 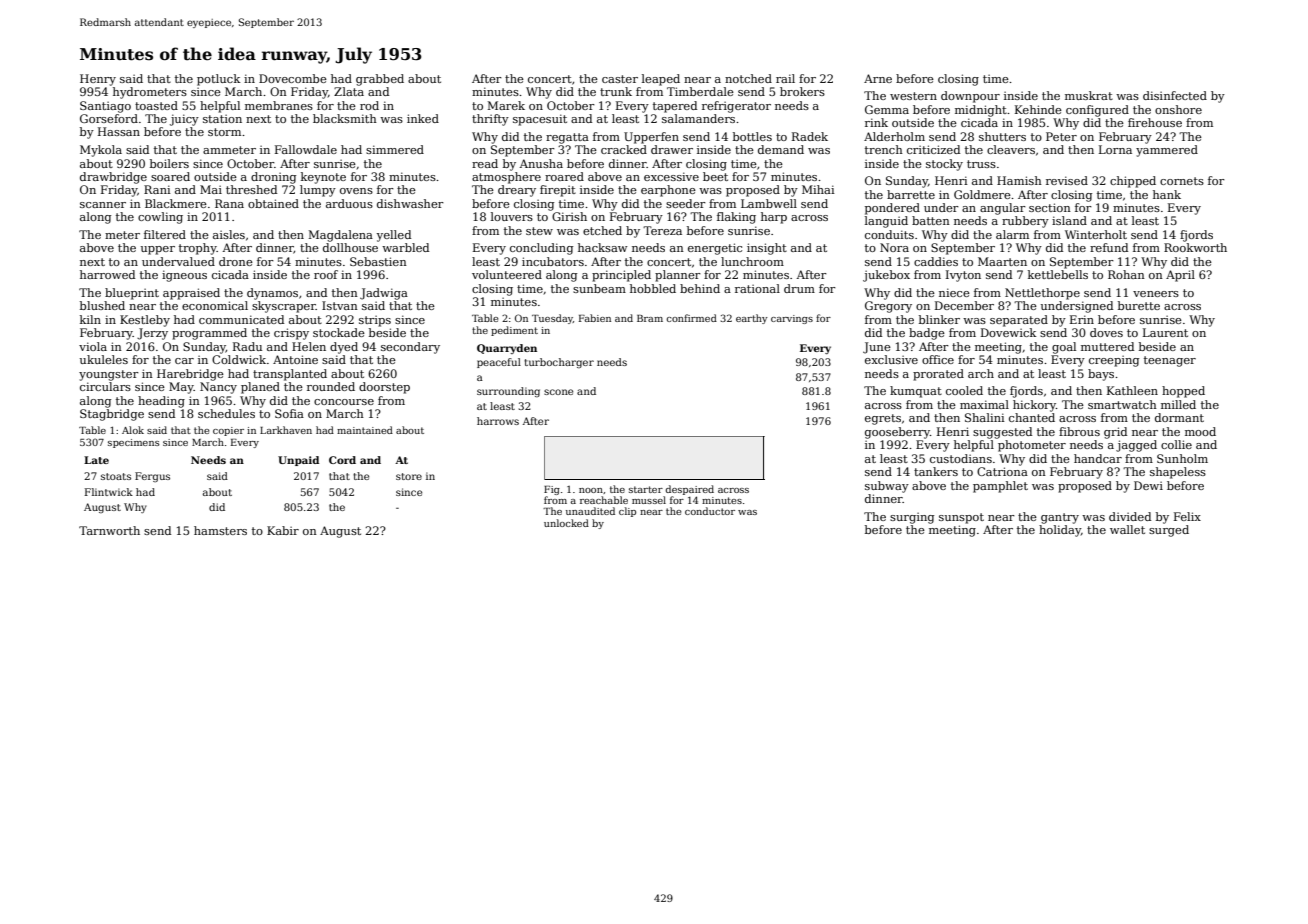 I want to click on teenager, so click(x=1170, y=361).
